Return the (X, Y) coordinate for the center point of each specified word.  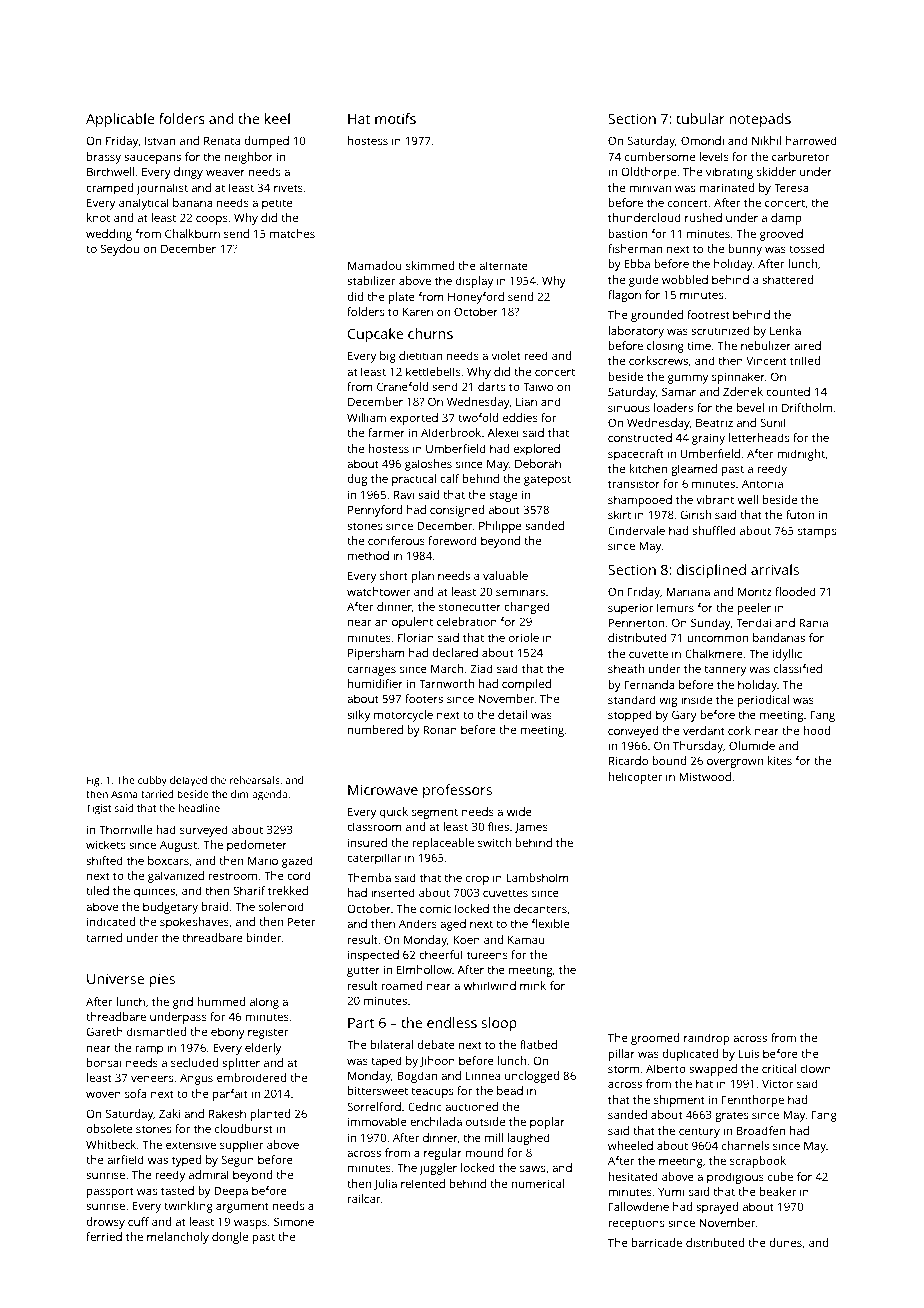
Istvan (160, 140)
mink (533, 985)
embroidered (251, 1077)
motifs (395, 118)
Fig (93, 781)
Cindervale (636, 530)
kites (780, 760)
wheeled (630, 1145)
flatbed (538, 1044)
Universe (115, 978)
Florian (416, 637)
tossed (806, 248)
